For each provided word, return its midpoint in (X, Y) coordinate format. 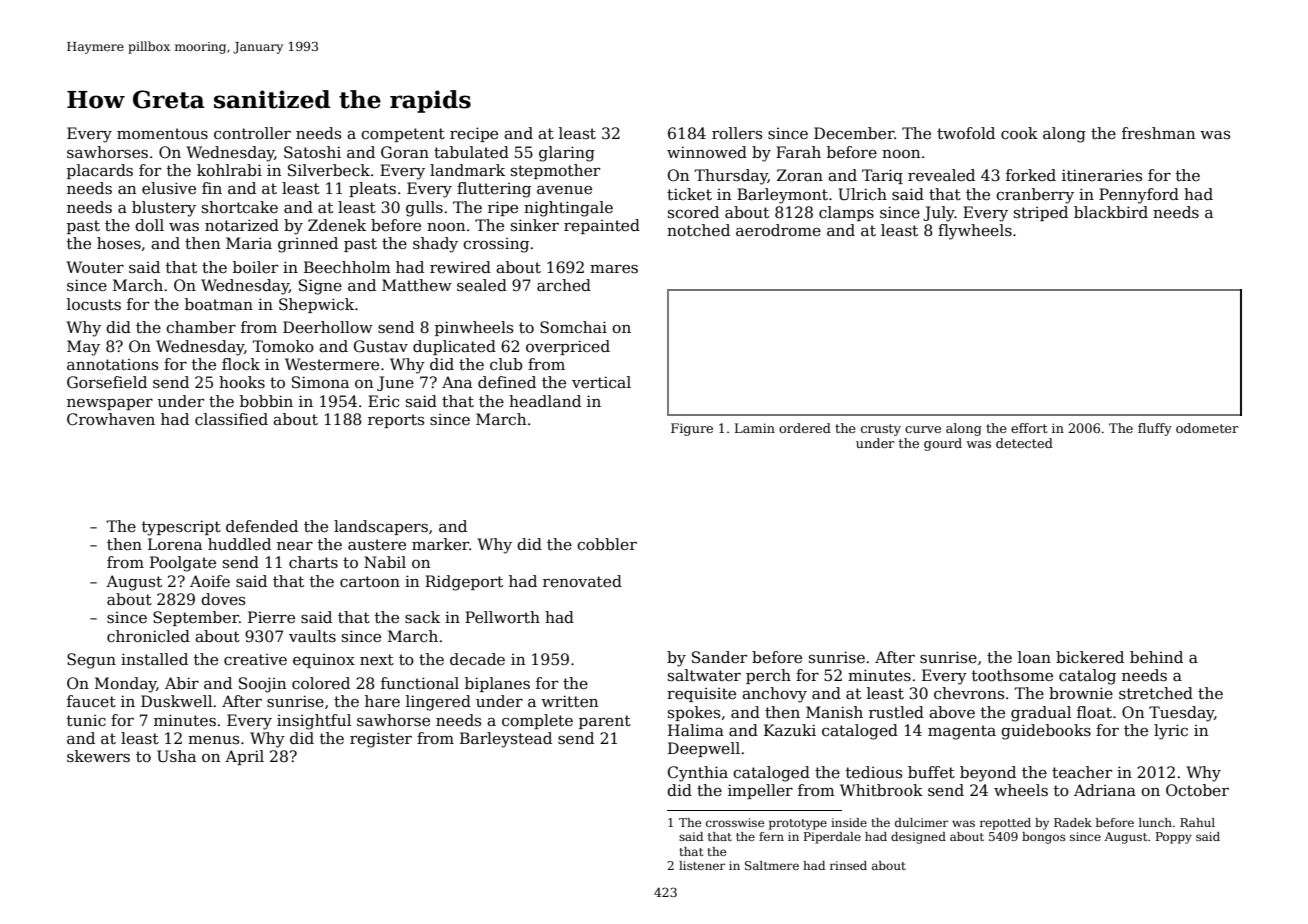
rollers (737, 133)
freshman (1158, 133)
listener (702, 865)
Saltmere (772, 865)
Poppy (1174, 838)
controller (252, 133)
